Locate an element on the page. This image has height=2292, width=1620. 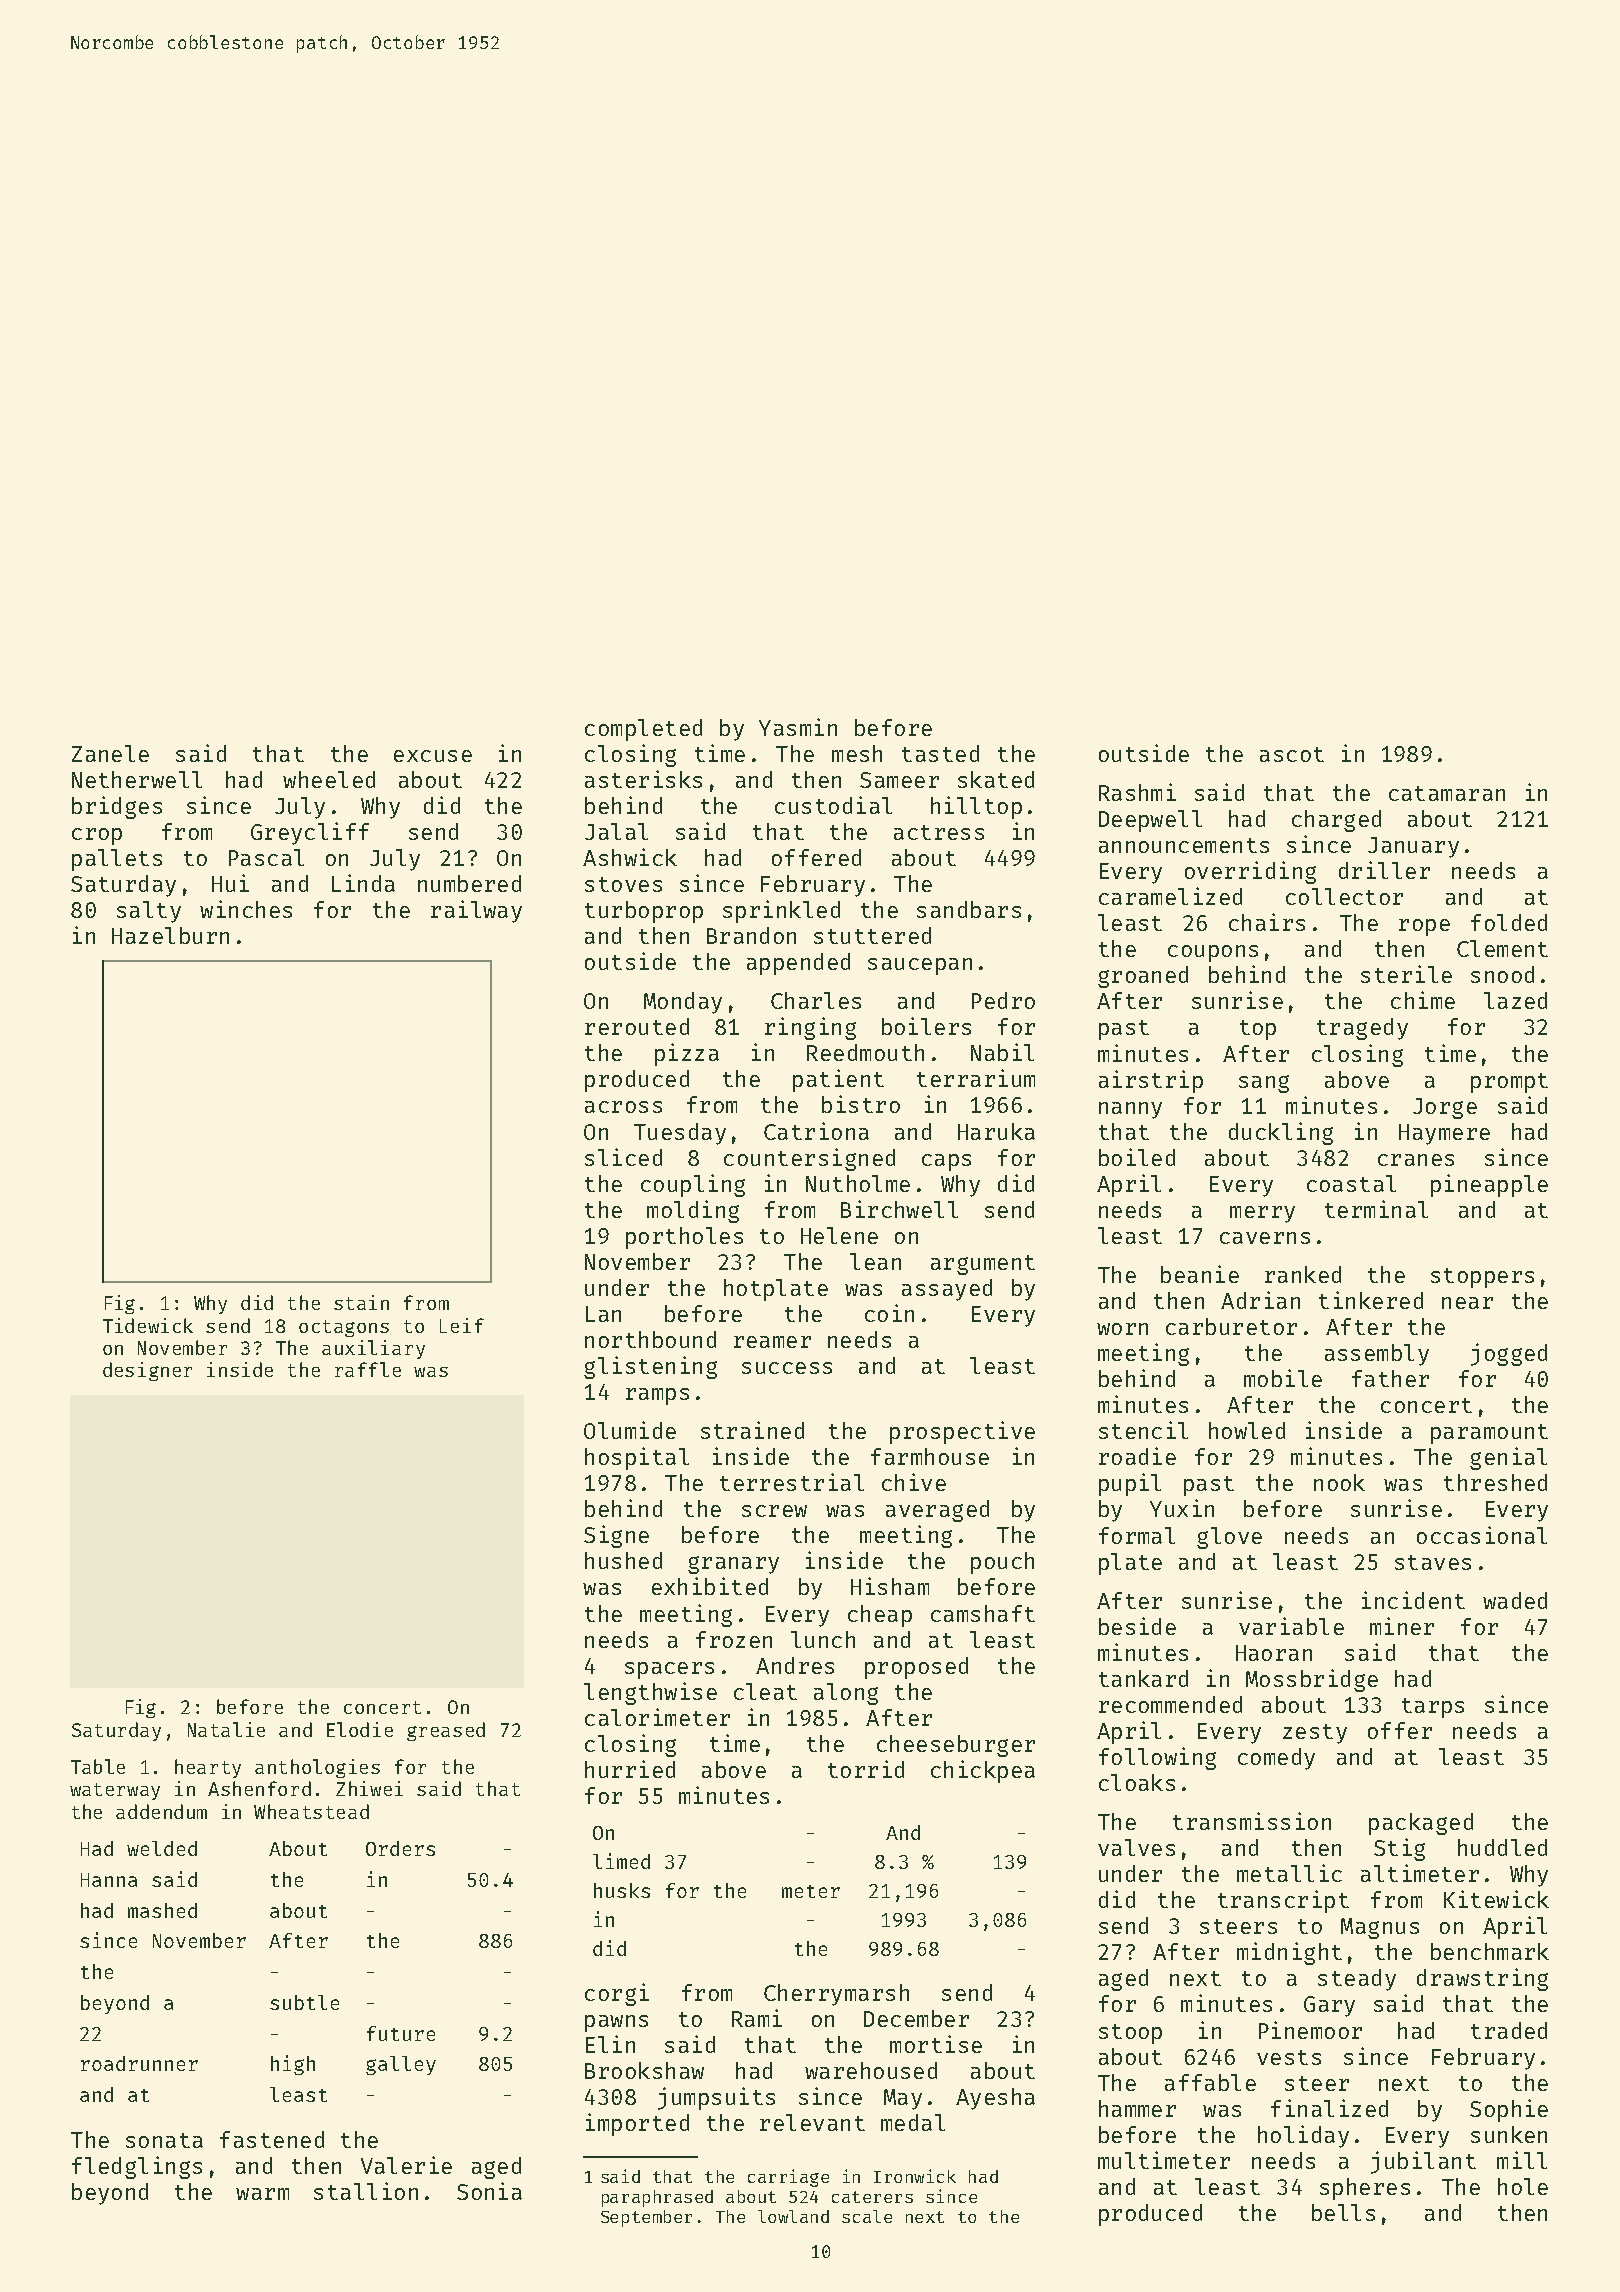
ascot is located at coordinates (1292, 754).
